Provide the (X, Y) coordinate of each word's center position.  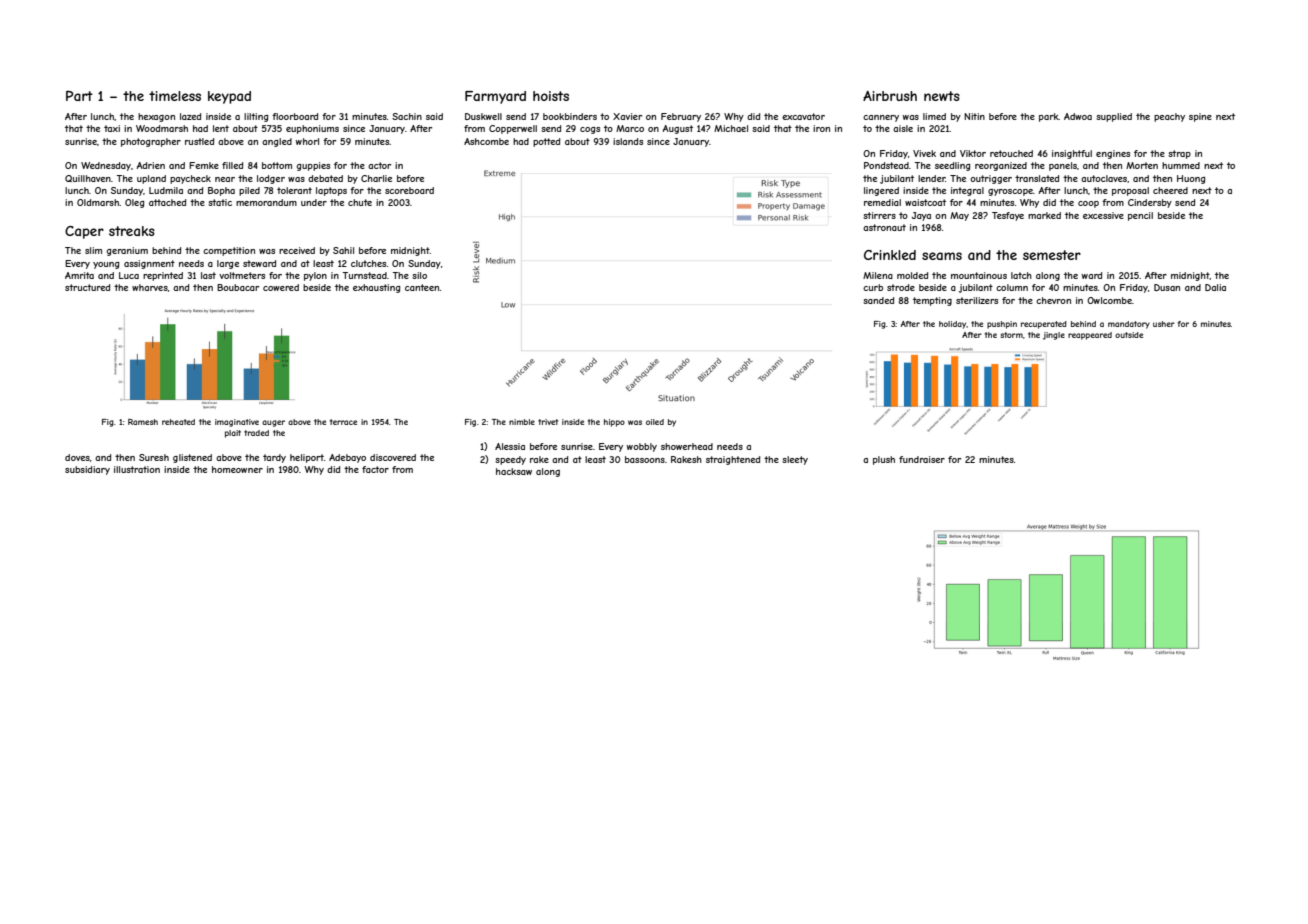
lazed (190, 116)
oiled (655, 422)
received (297, 250)
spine (1200, 117)
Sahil (343, 250)
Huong (1191, 179)
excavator (803, 116)
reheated (178, 422)
